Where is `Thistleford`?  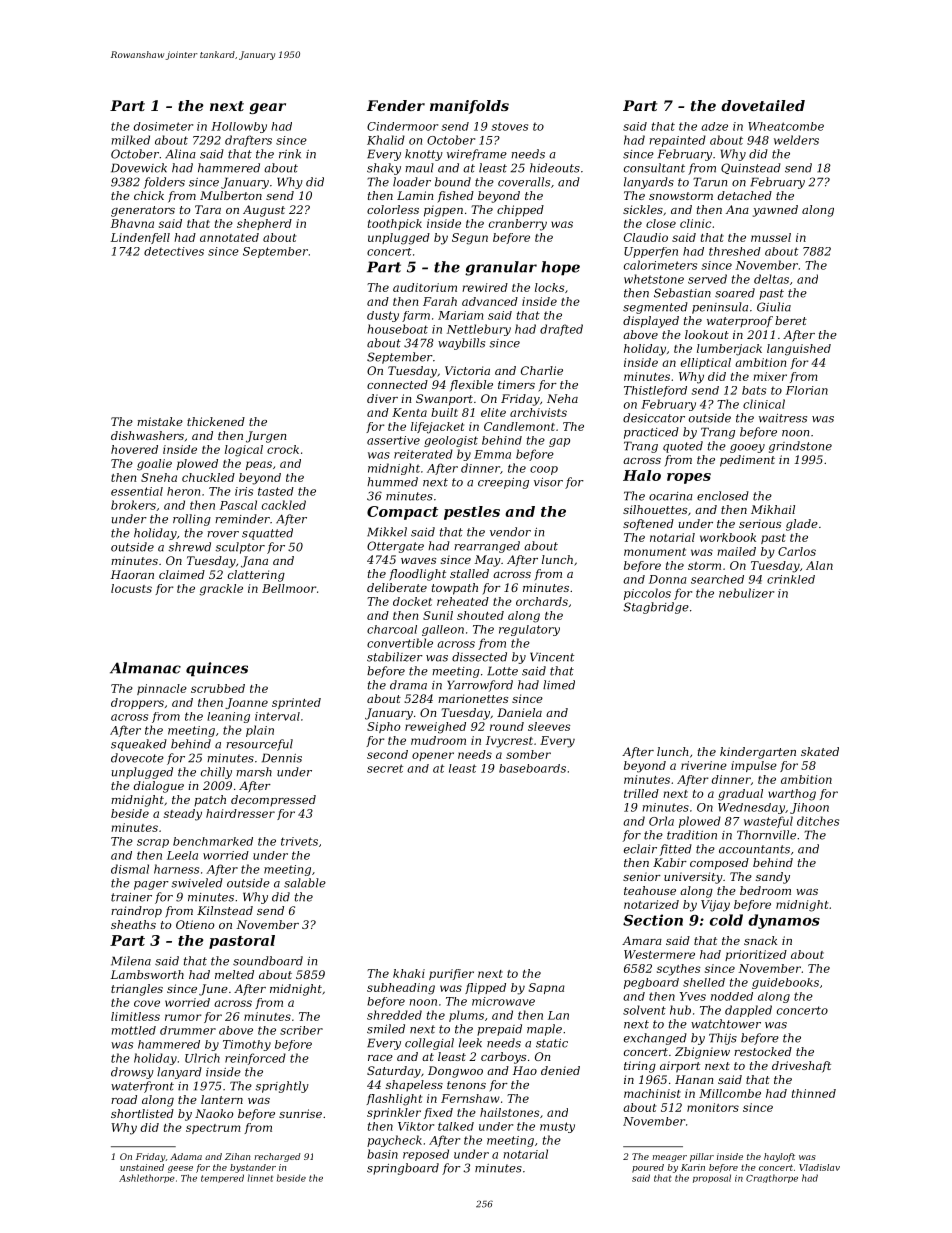
Thistleford is located at coordinates (655, 391).
